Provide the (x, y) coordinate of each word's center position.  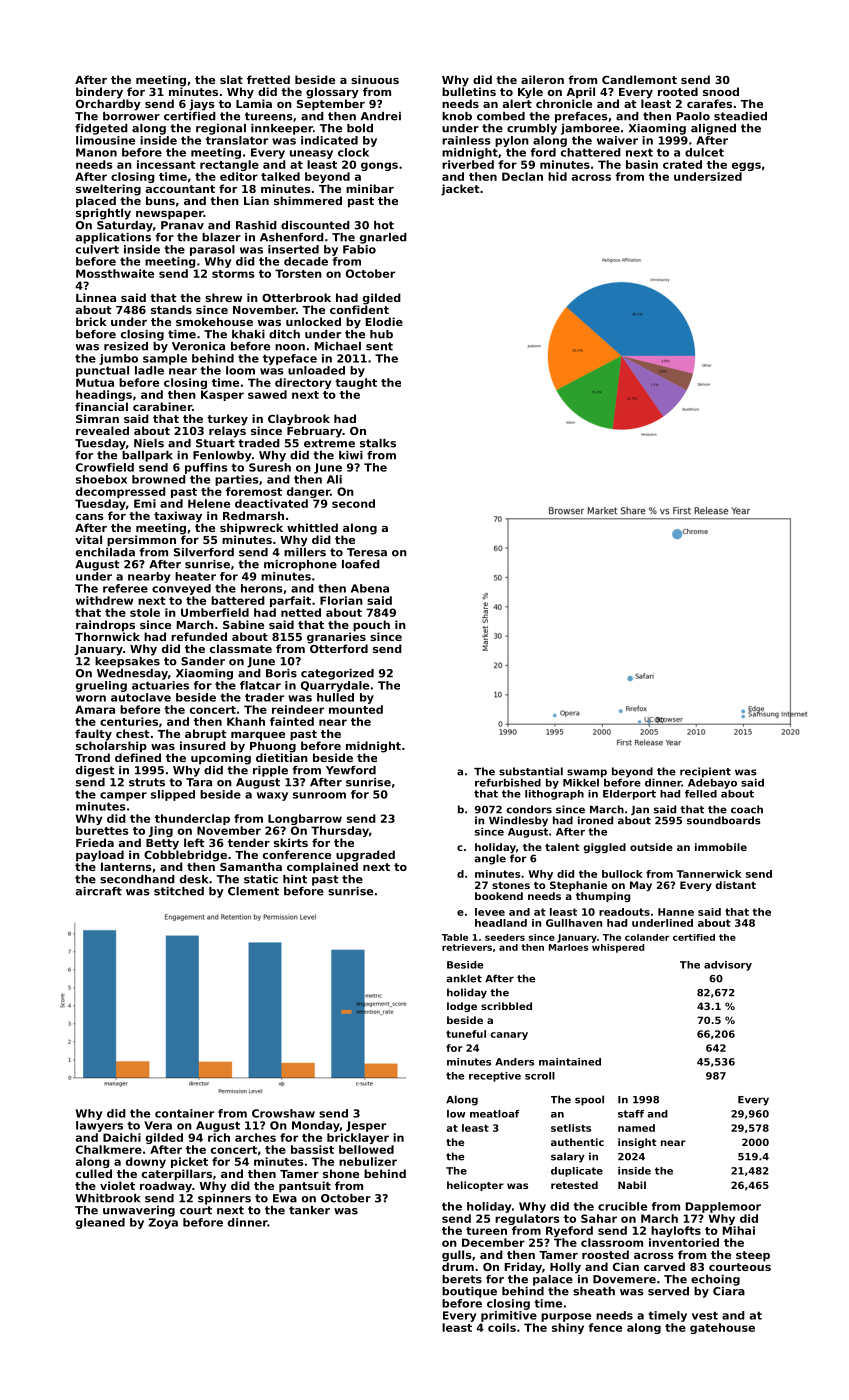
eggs (746, 166)
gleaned (100, 1223)
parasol (212, 250)
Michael (338, 346)
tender (249, 842)
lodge (462, 1007)
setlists (571, 1128)
